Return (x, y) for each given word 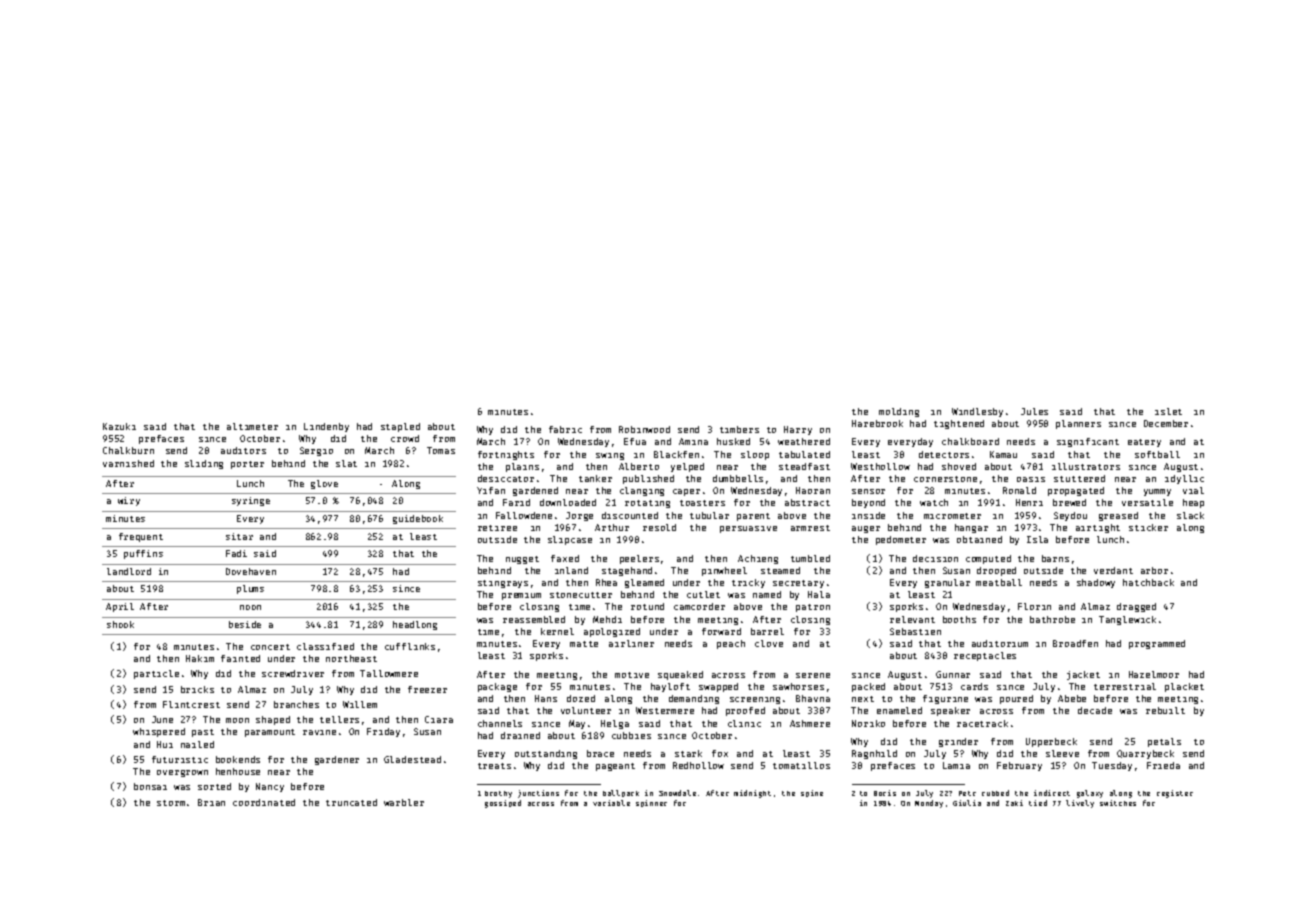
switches (1118, 803)
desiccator (506, 478)
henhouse (238, 771)
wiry (129, 501)
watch (934, 502)
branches (296, 704)
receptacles (985, 656)
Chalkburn (128, 450)
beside (245, 624)
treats (494, 766)
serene (813, 675)
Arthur (612, 527)
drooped (996, 571)
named (767, 594)
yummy (1157, 492)
